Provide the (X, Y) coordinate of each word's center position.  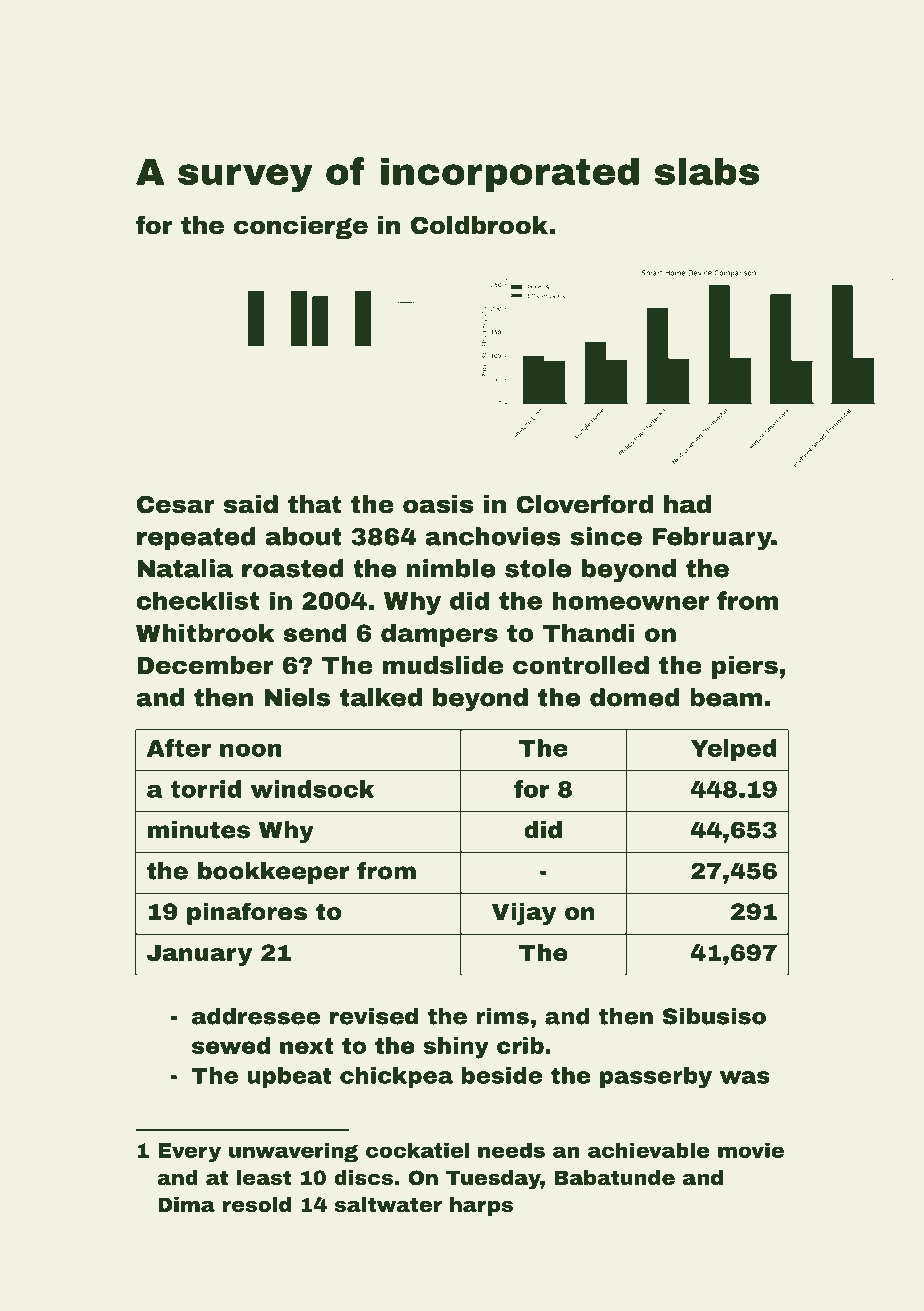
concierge (301, 227)
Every (189, 1152)
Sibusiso (714, 1016)
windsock (312, 789)
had (687, 504)
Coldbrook (479, 225)
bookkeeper (273, 873)
